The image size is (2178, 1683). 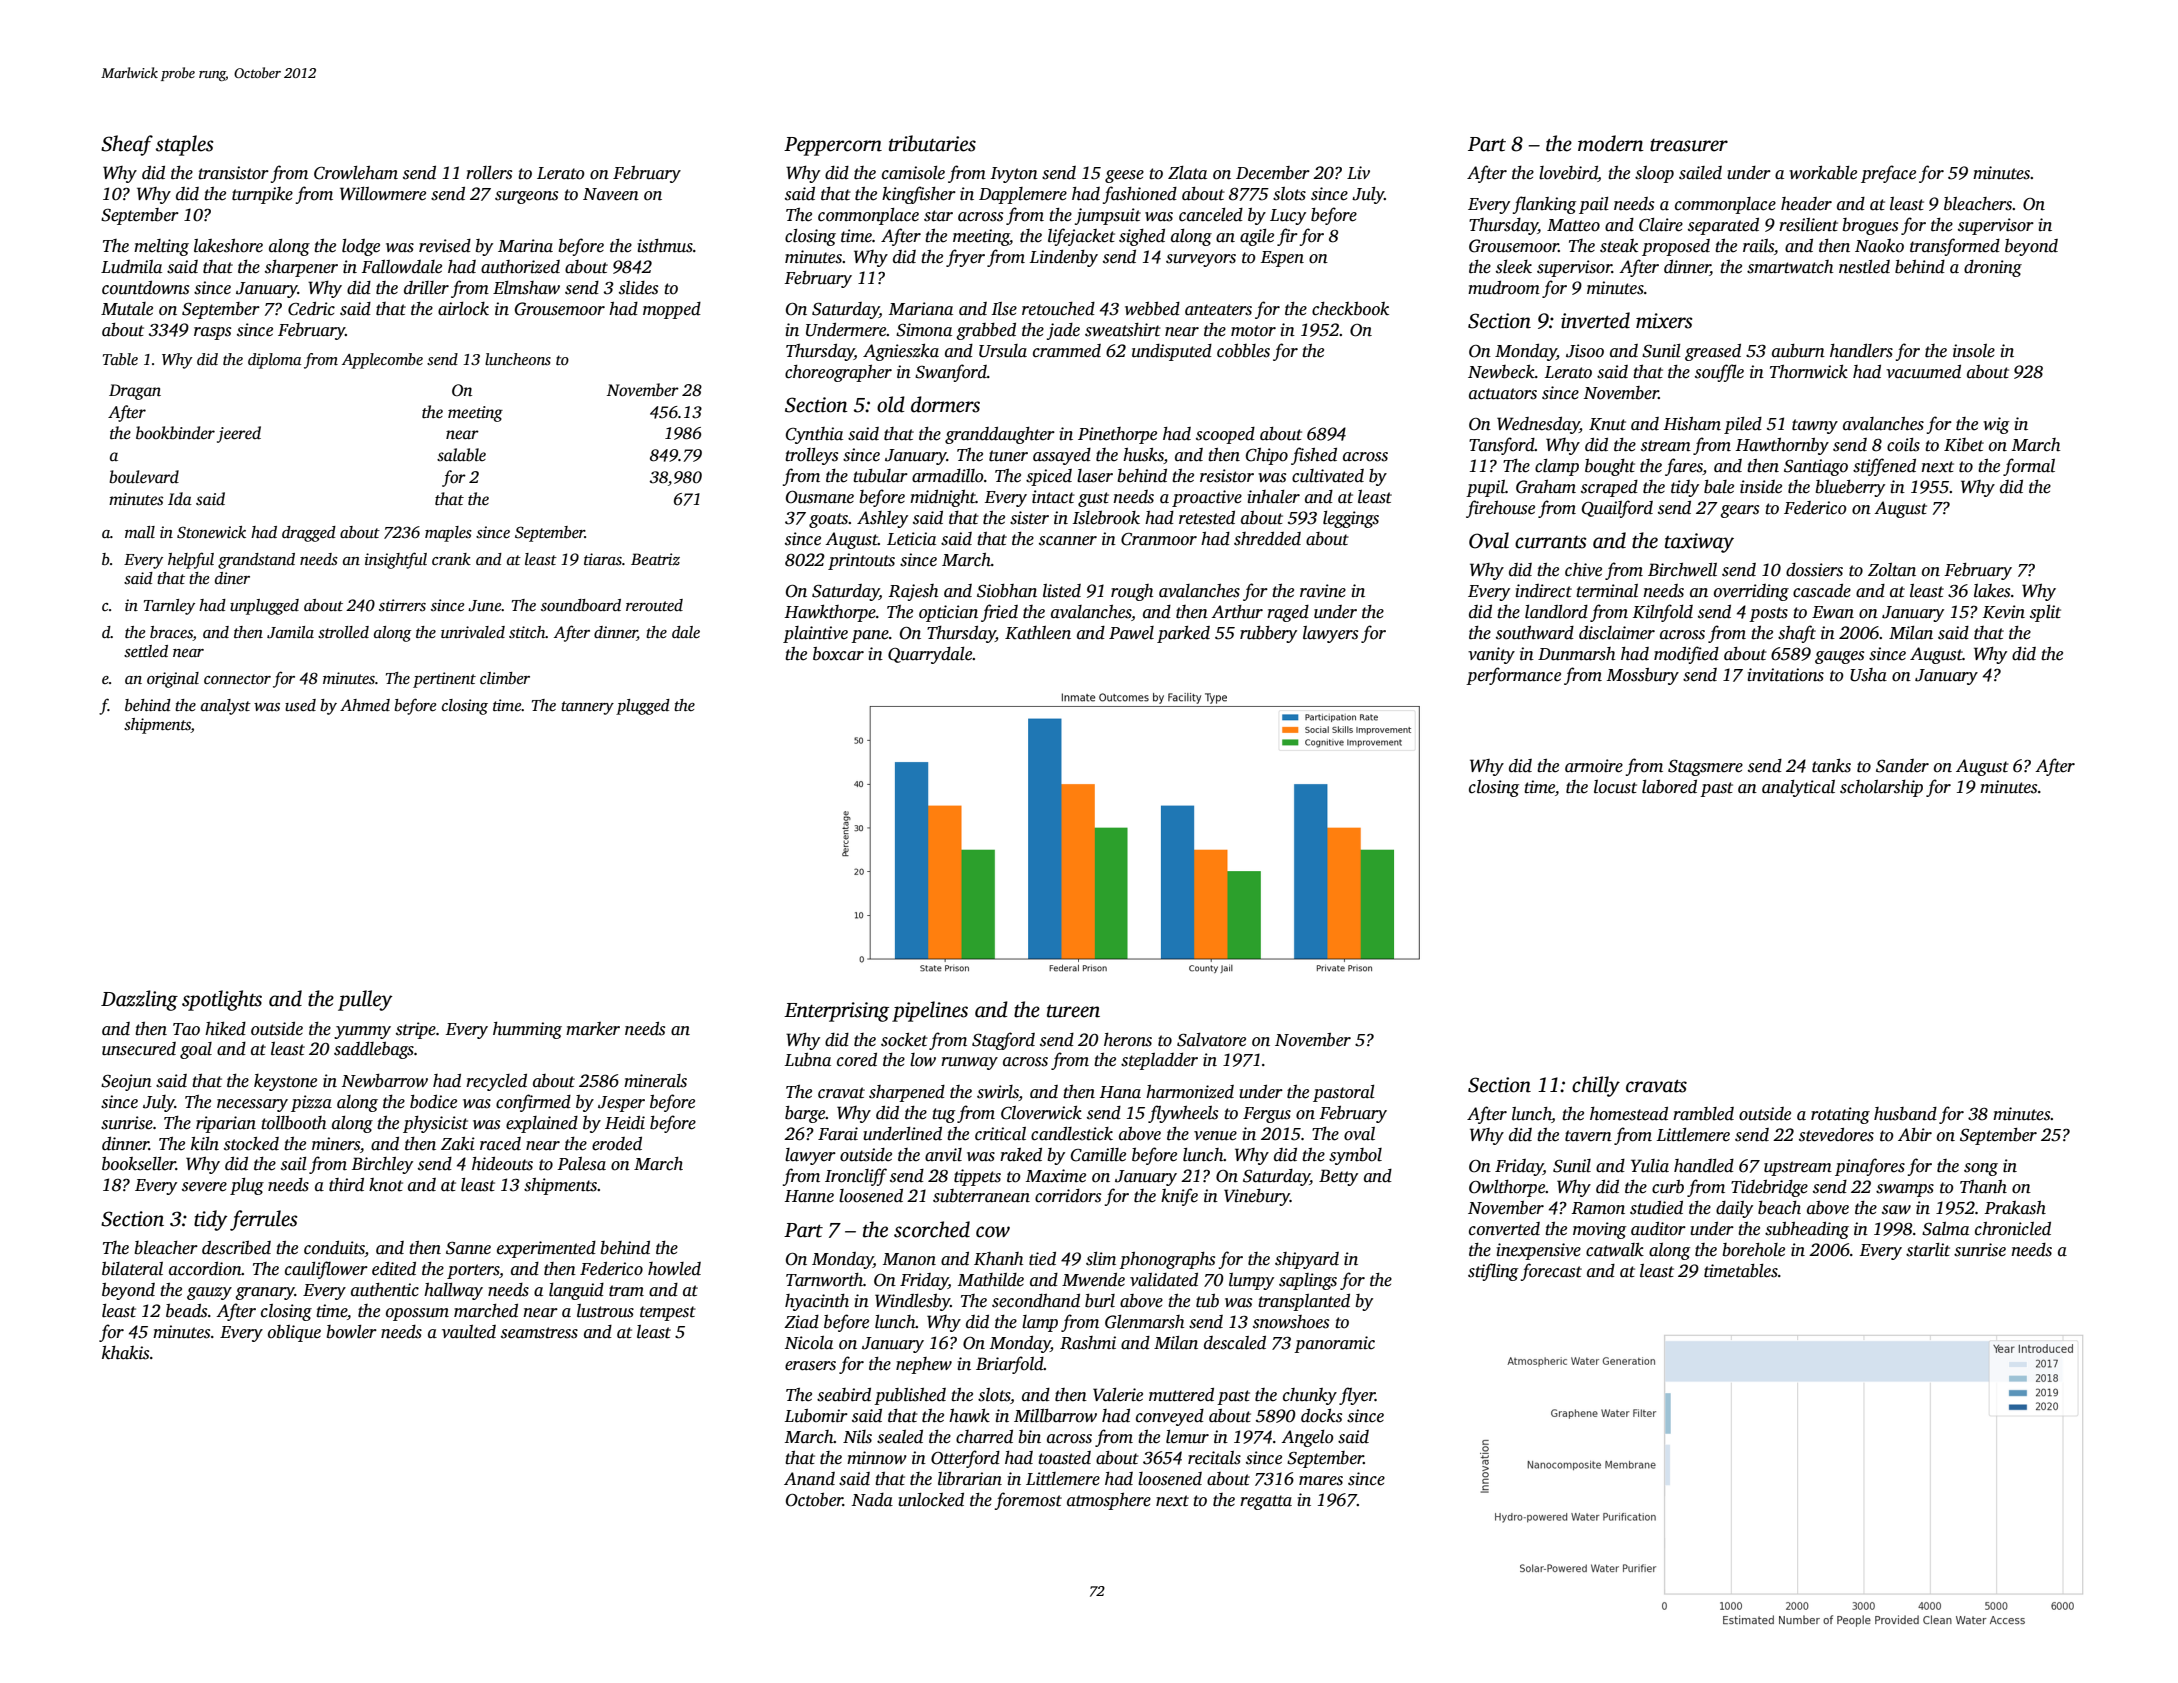 What do you see at coordinates (1493, 1272) in the screenshot?
I see `stifling` at bounding box center [1493, 1272].
